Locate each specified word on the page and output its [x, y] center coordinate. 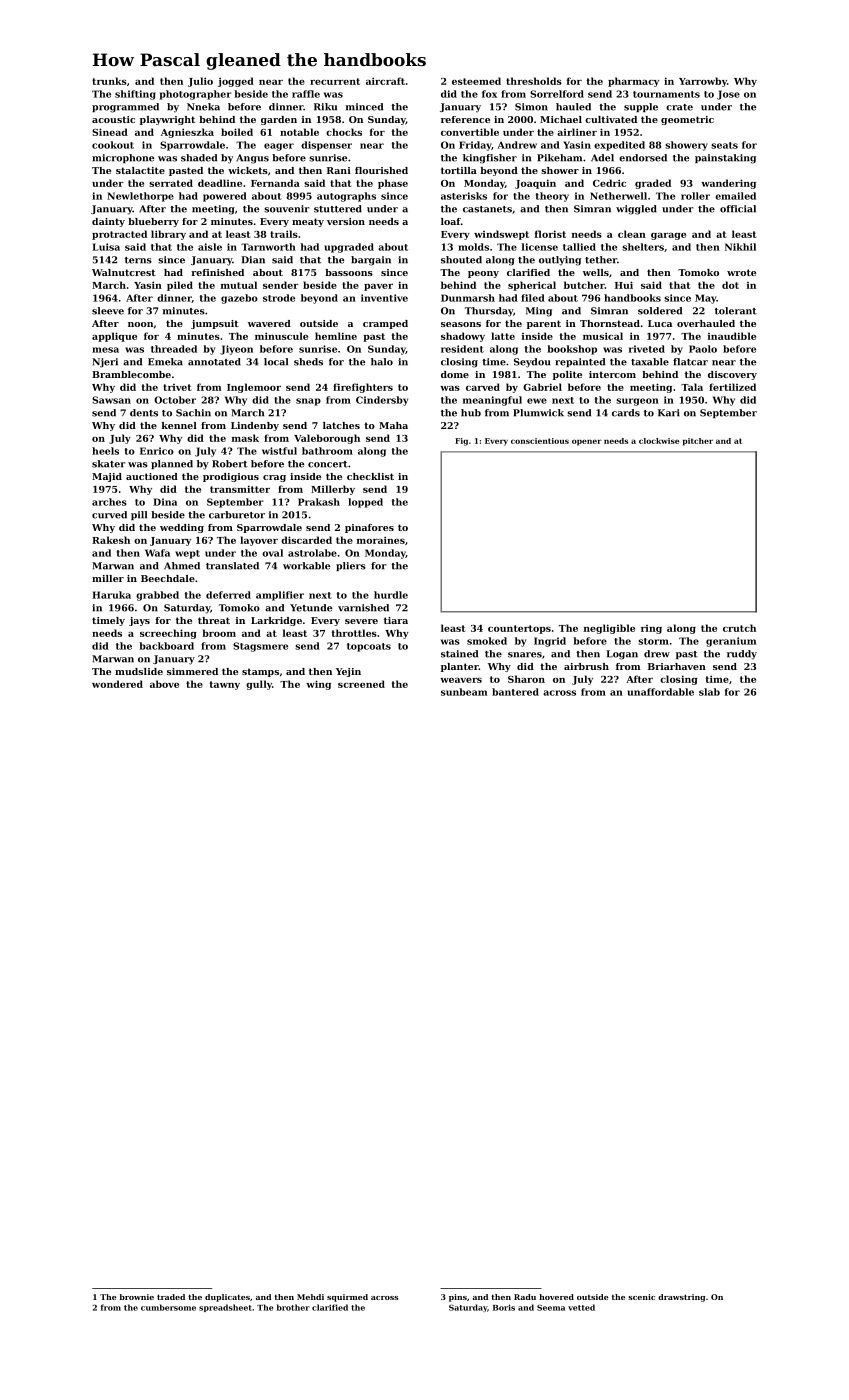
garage [668, 236]
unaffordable [660, 692]
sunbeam [464, 692]
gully [259, 685]
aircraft [385, 81]
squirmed [347, 1298]
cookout [113, 145]
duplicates [227, 1298]
